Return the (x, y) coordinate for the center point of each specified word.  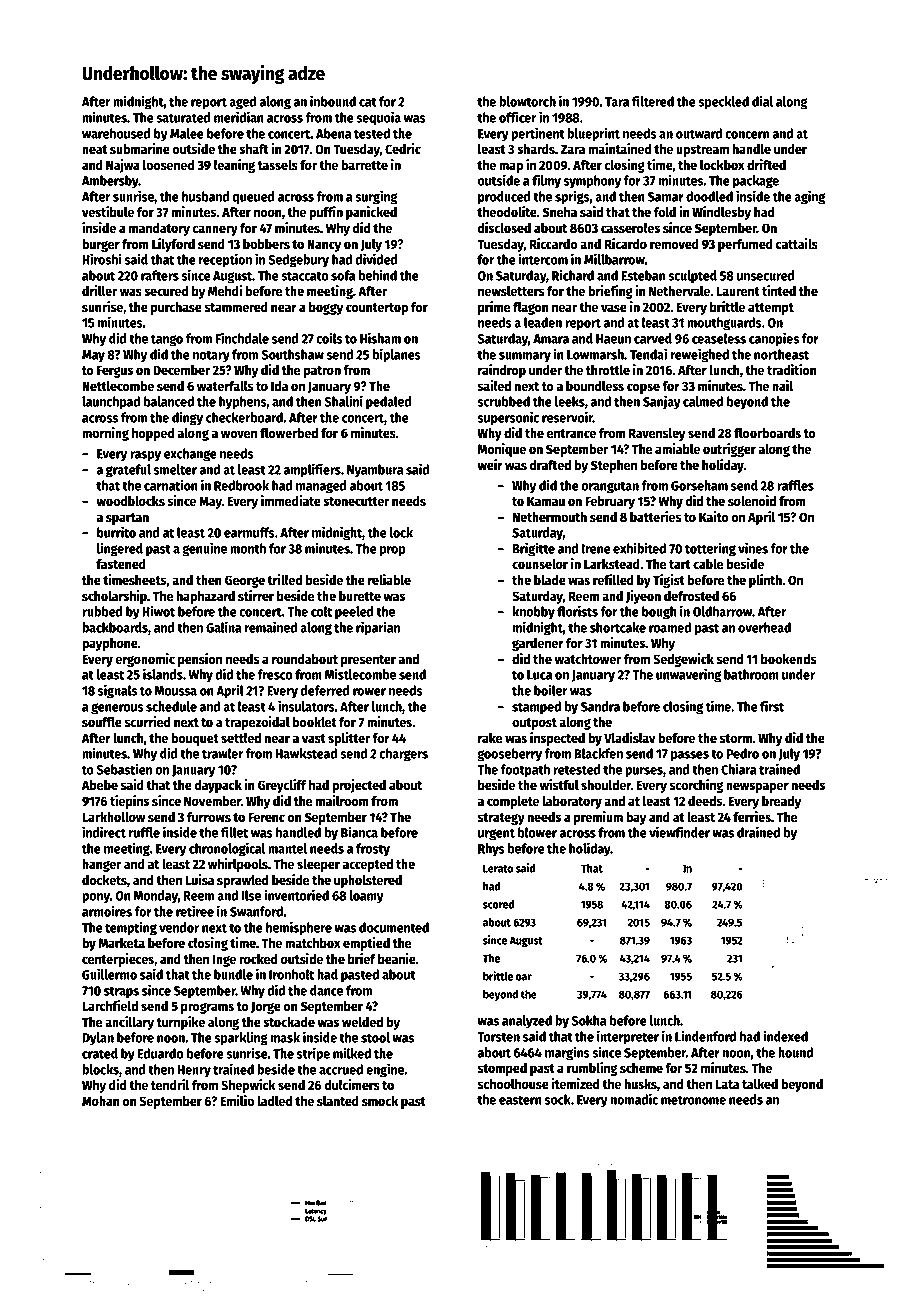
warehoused (116, 133)
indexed (785, 1036)
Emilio (237, 1100)
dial (762, 101)
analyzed (527, 1022)
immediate (291, 500)
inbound (333, 101)
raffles (795, 485)
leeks (570, 401)
